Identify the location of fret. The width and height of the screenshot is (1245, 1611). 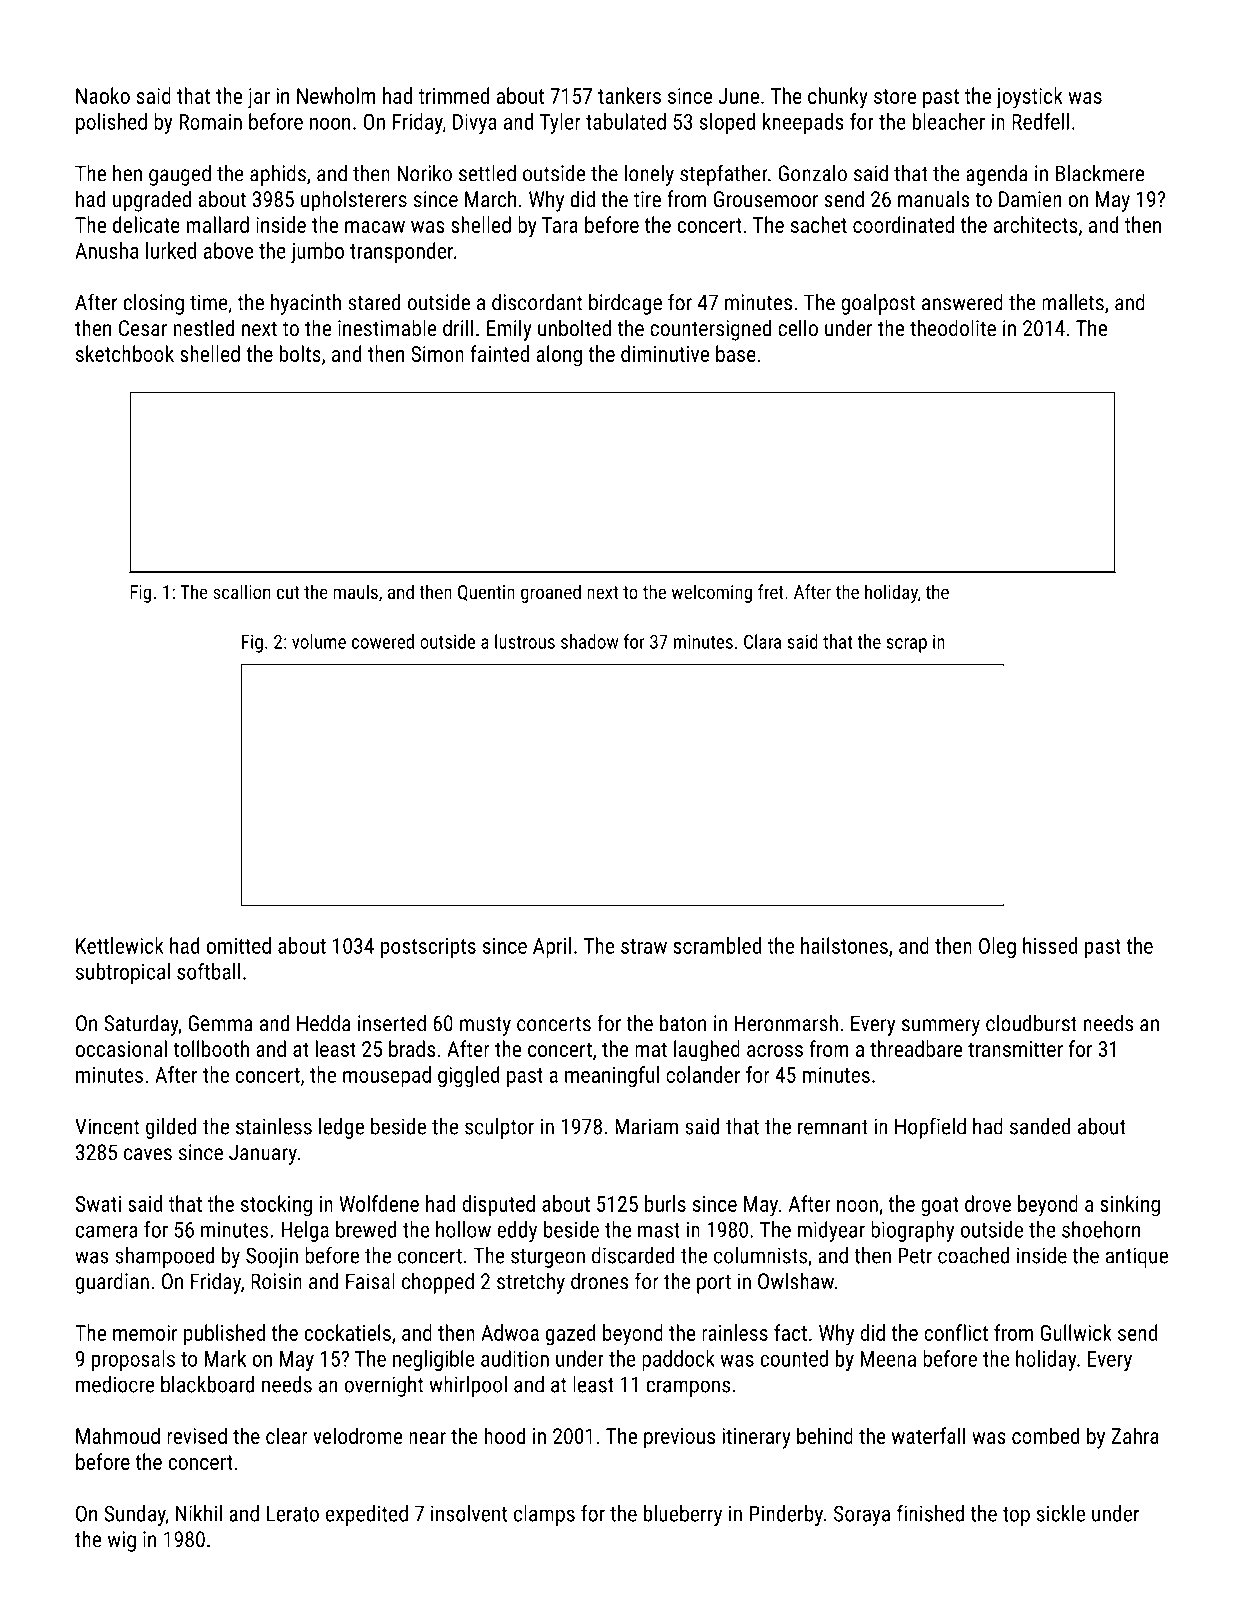
(771, 591).
